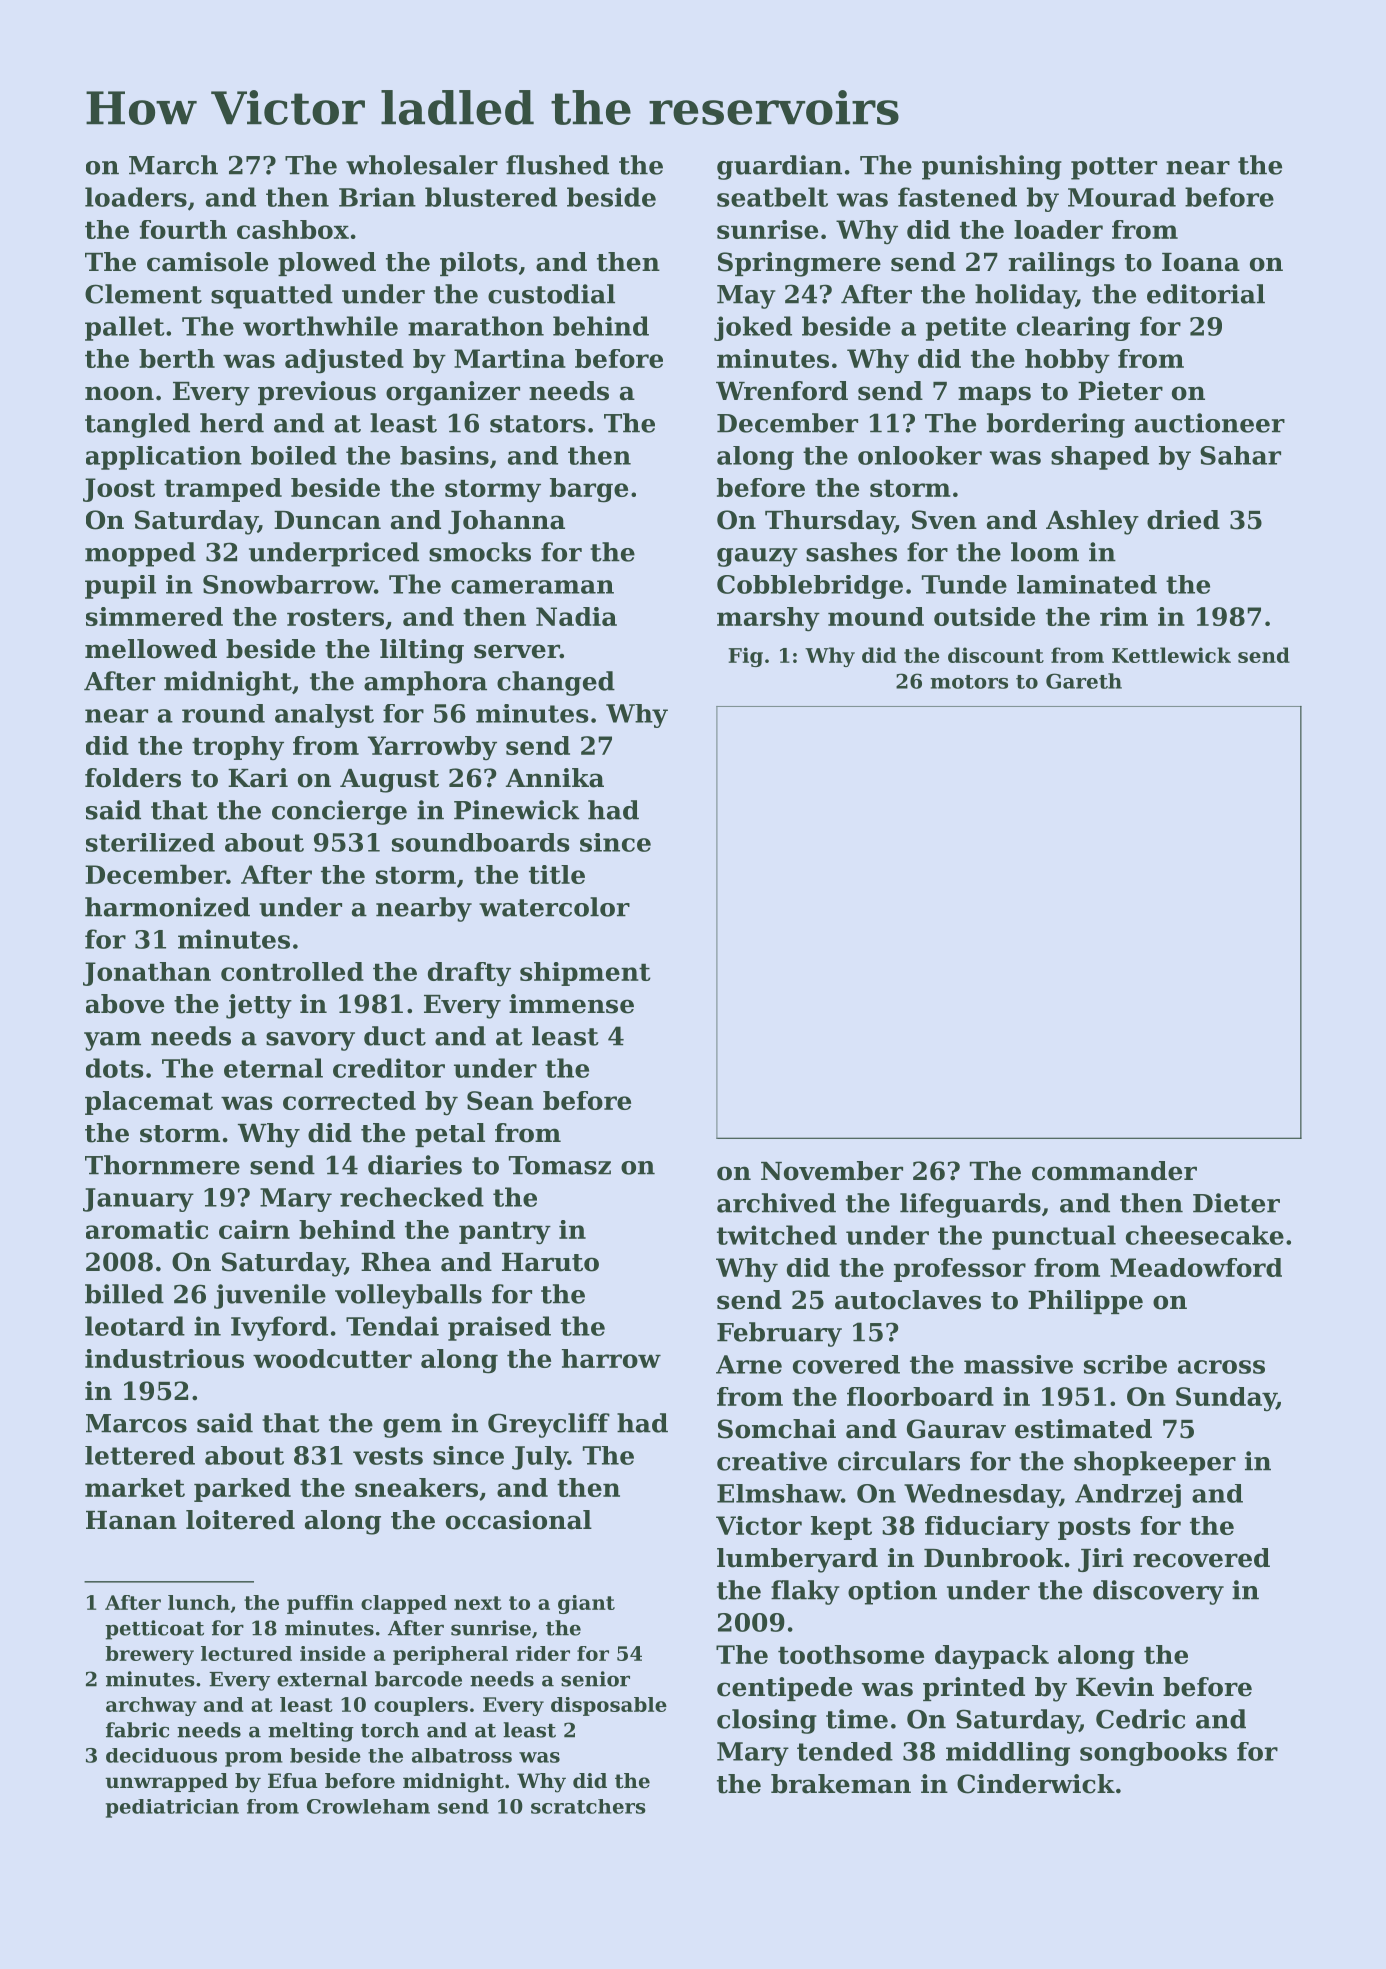 The width and height of the screenshot is (1386, 1969). What do you see at coordinates (131, 1520) in the screenshot?
I see `Hanan` at bounding box center [131, 1520].
